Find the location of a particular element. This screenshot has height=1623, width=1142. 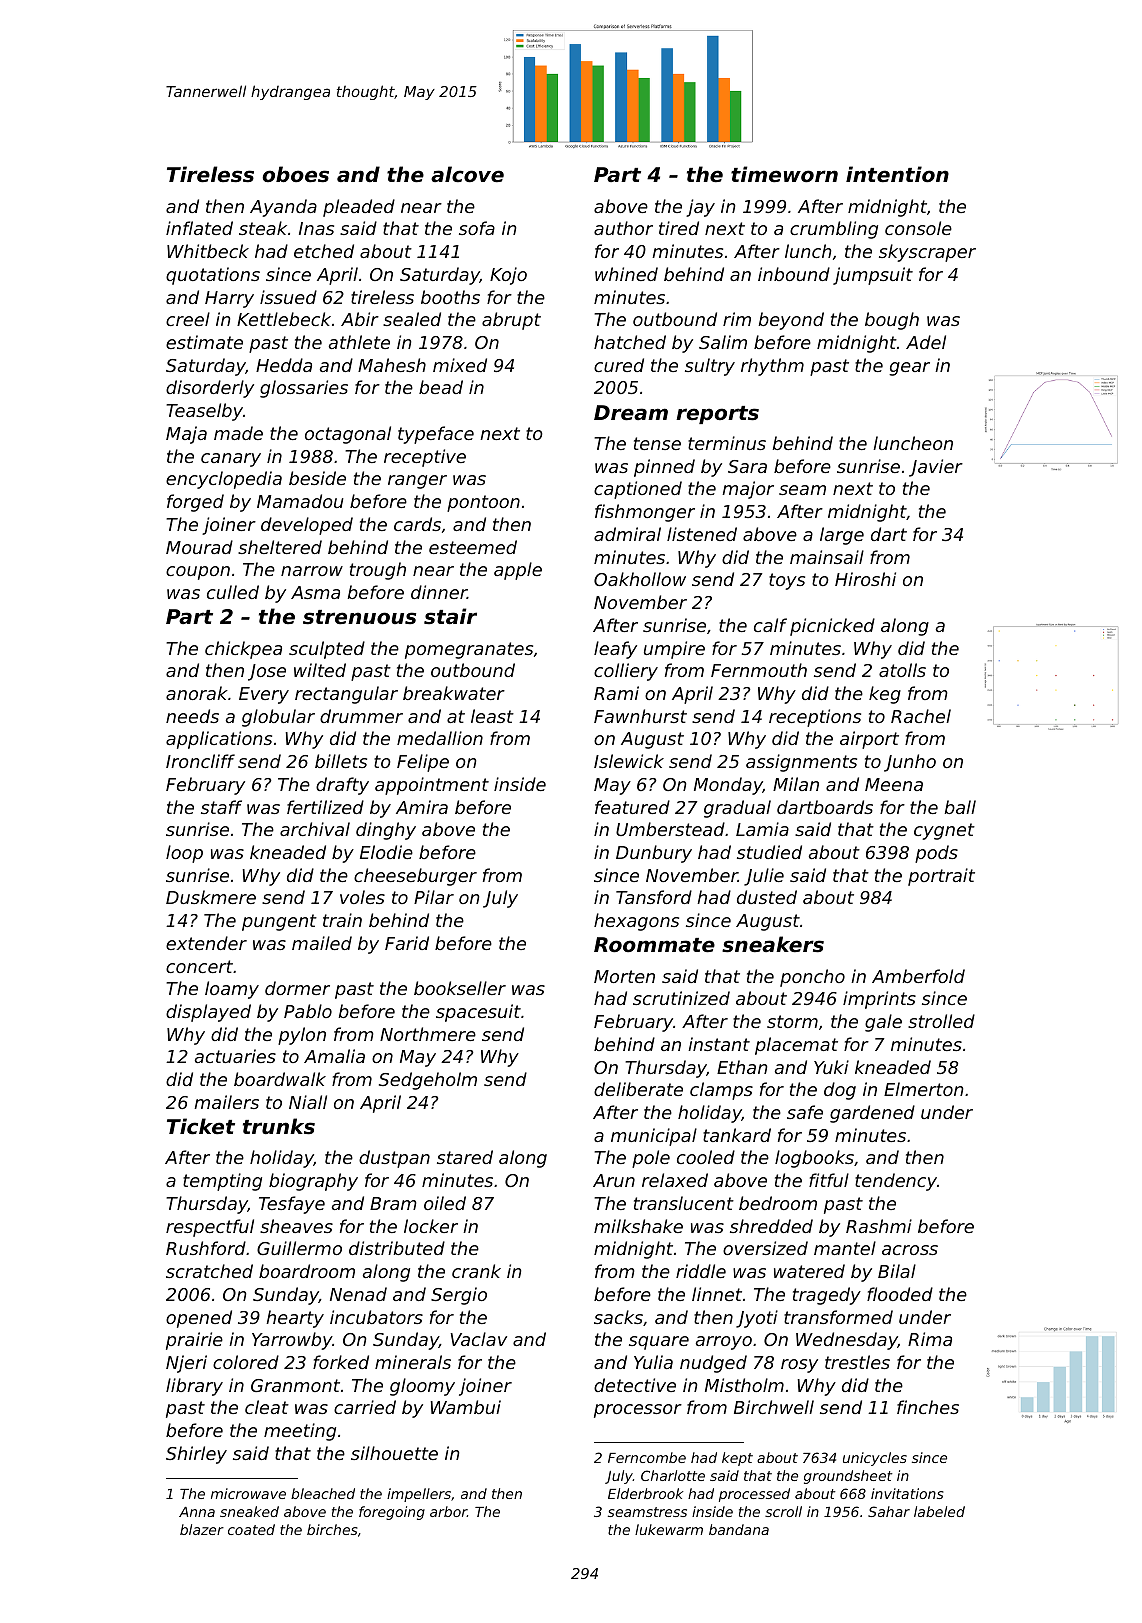

Shirley is located at coordinates (196, 1455).
